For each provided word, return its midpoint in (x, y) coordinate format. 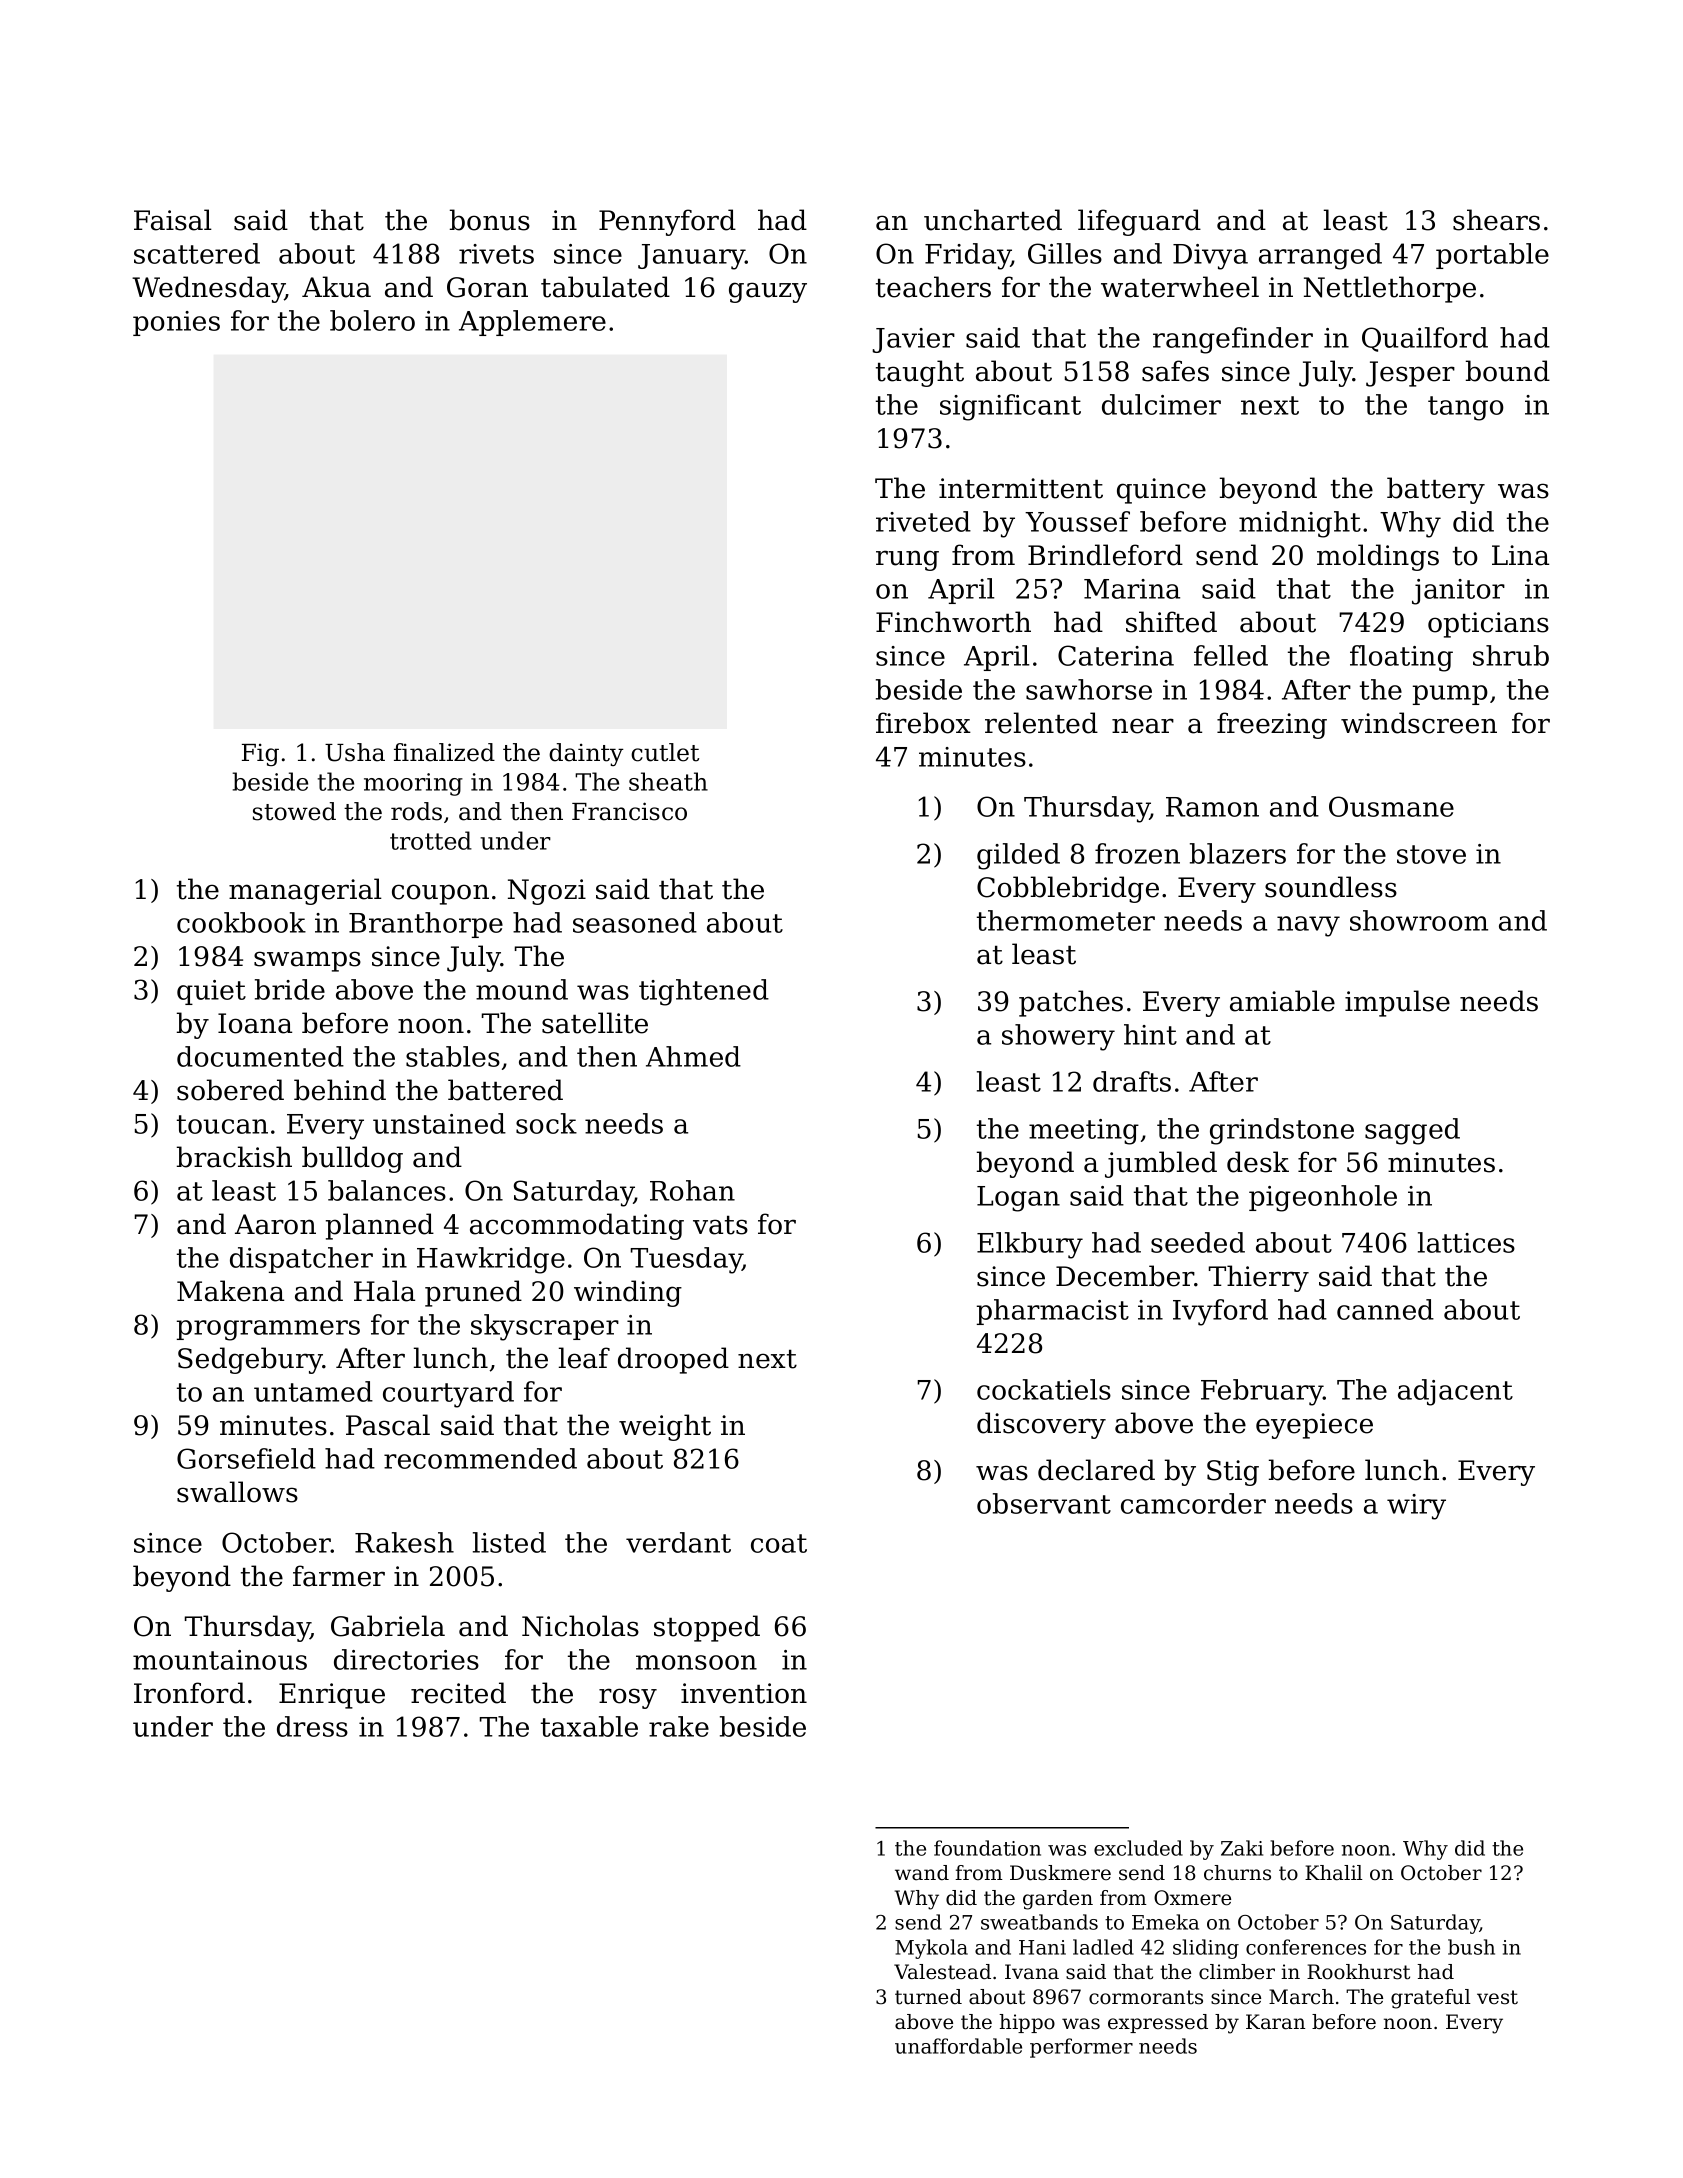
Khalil (1334, 1873)
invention (744, 1693)
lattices (1466, 1242)
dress (312, 1726)
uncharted (993, 220)
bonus (490, 220)
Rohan (692, 1190)
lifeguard (1139, 222)
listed (509, 1542)
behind (340, 1090)
